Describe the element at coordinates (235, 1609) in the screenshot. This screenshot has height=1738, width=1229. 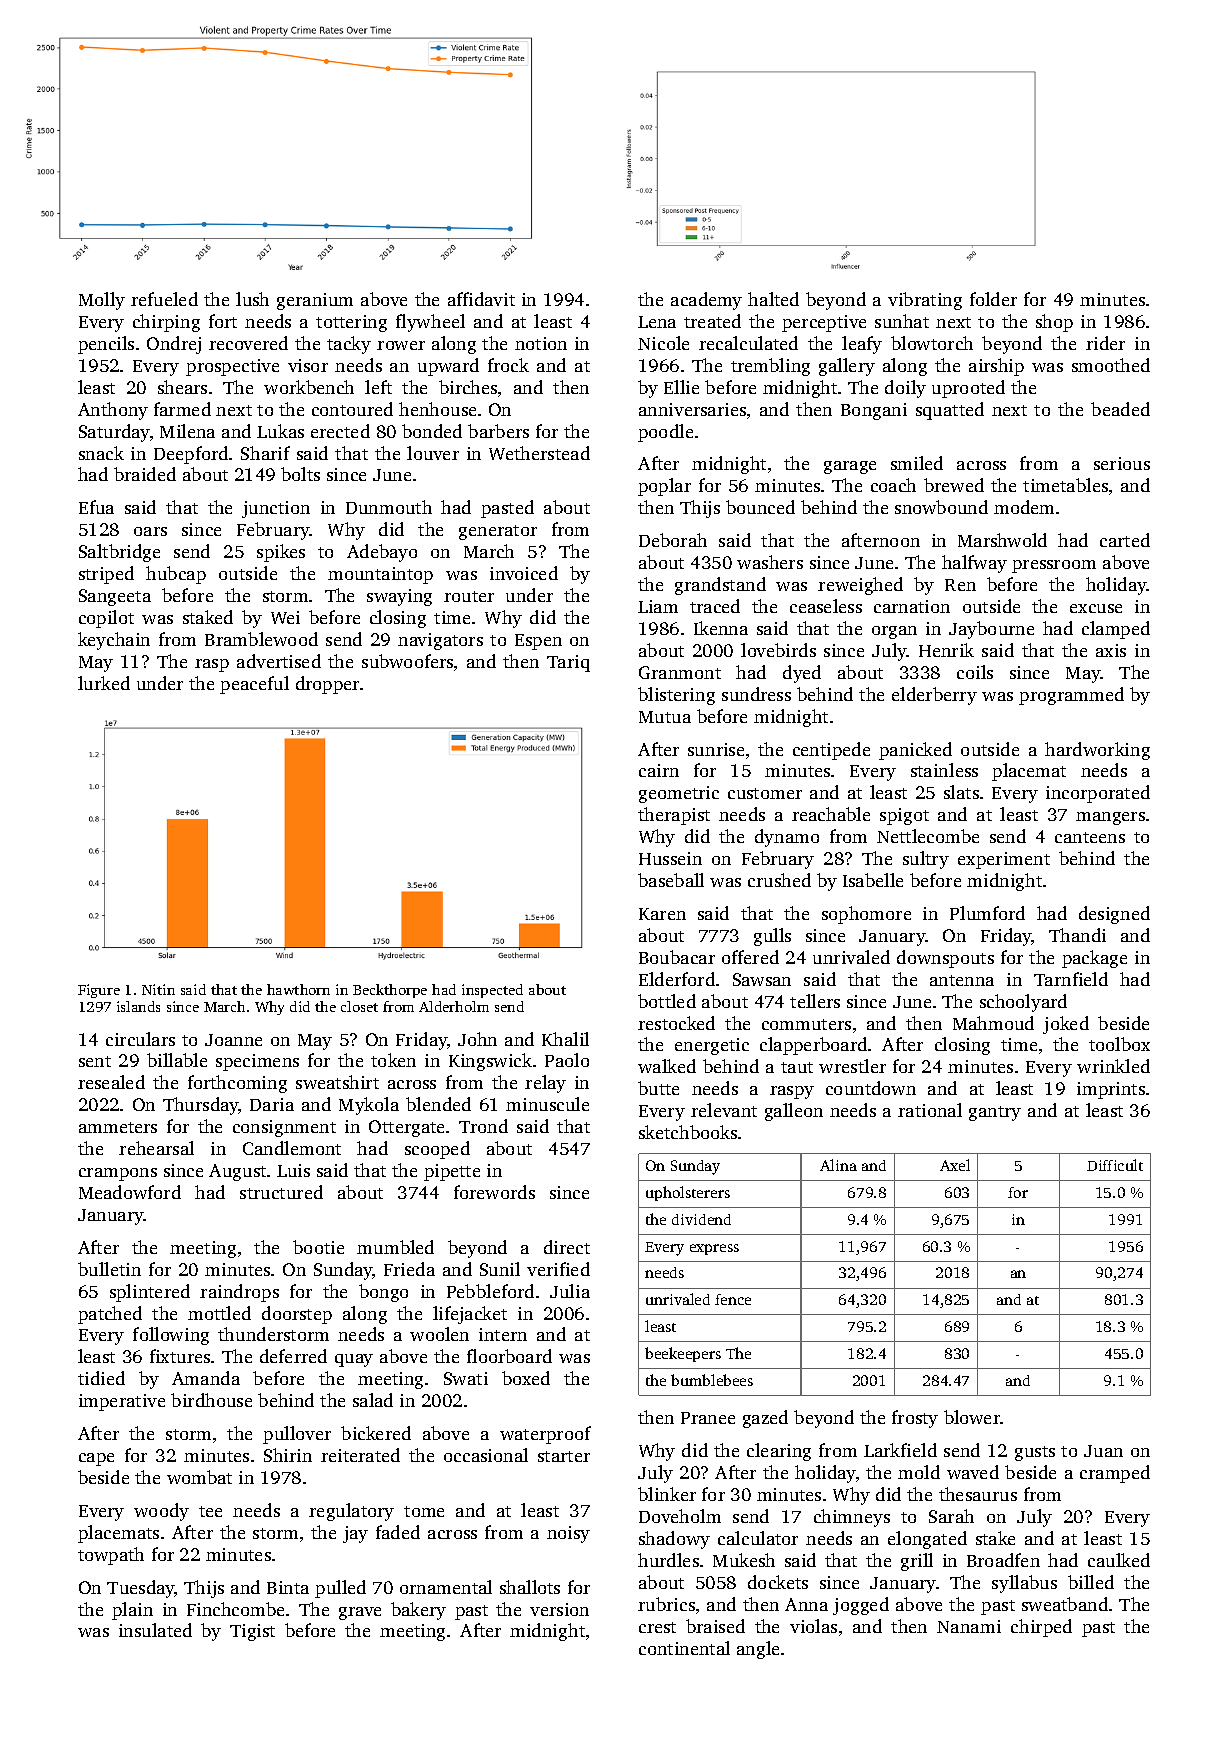
I see `Finchcombe` at that location.
